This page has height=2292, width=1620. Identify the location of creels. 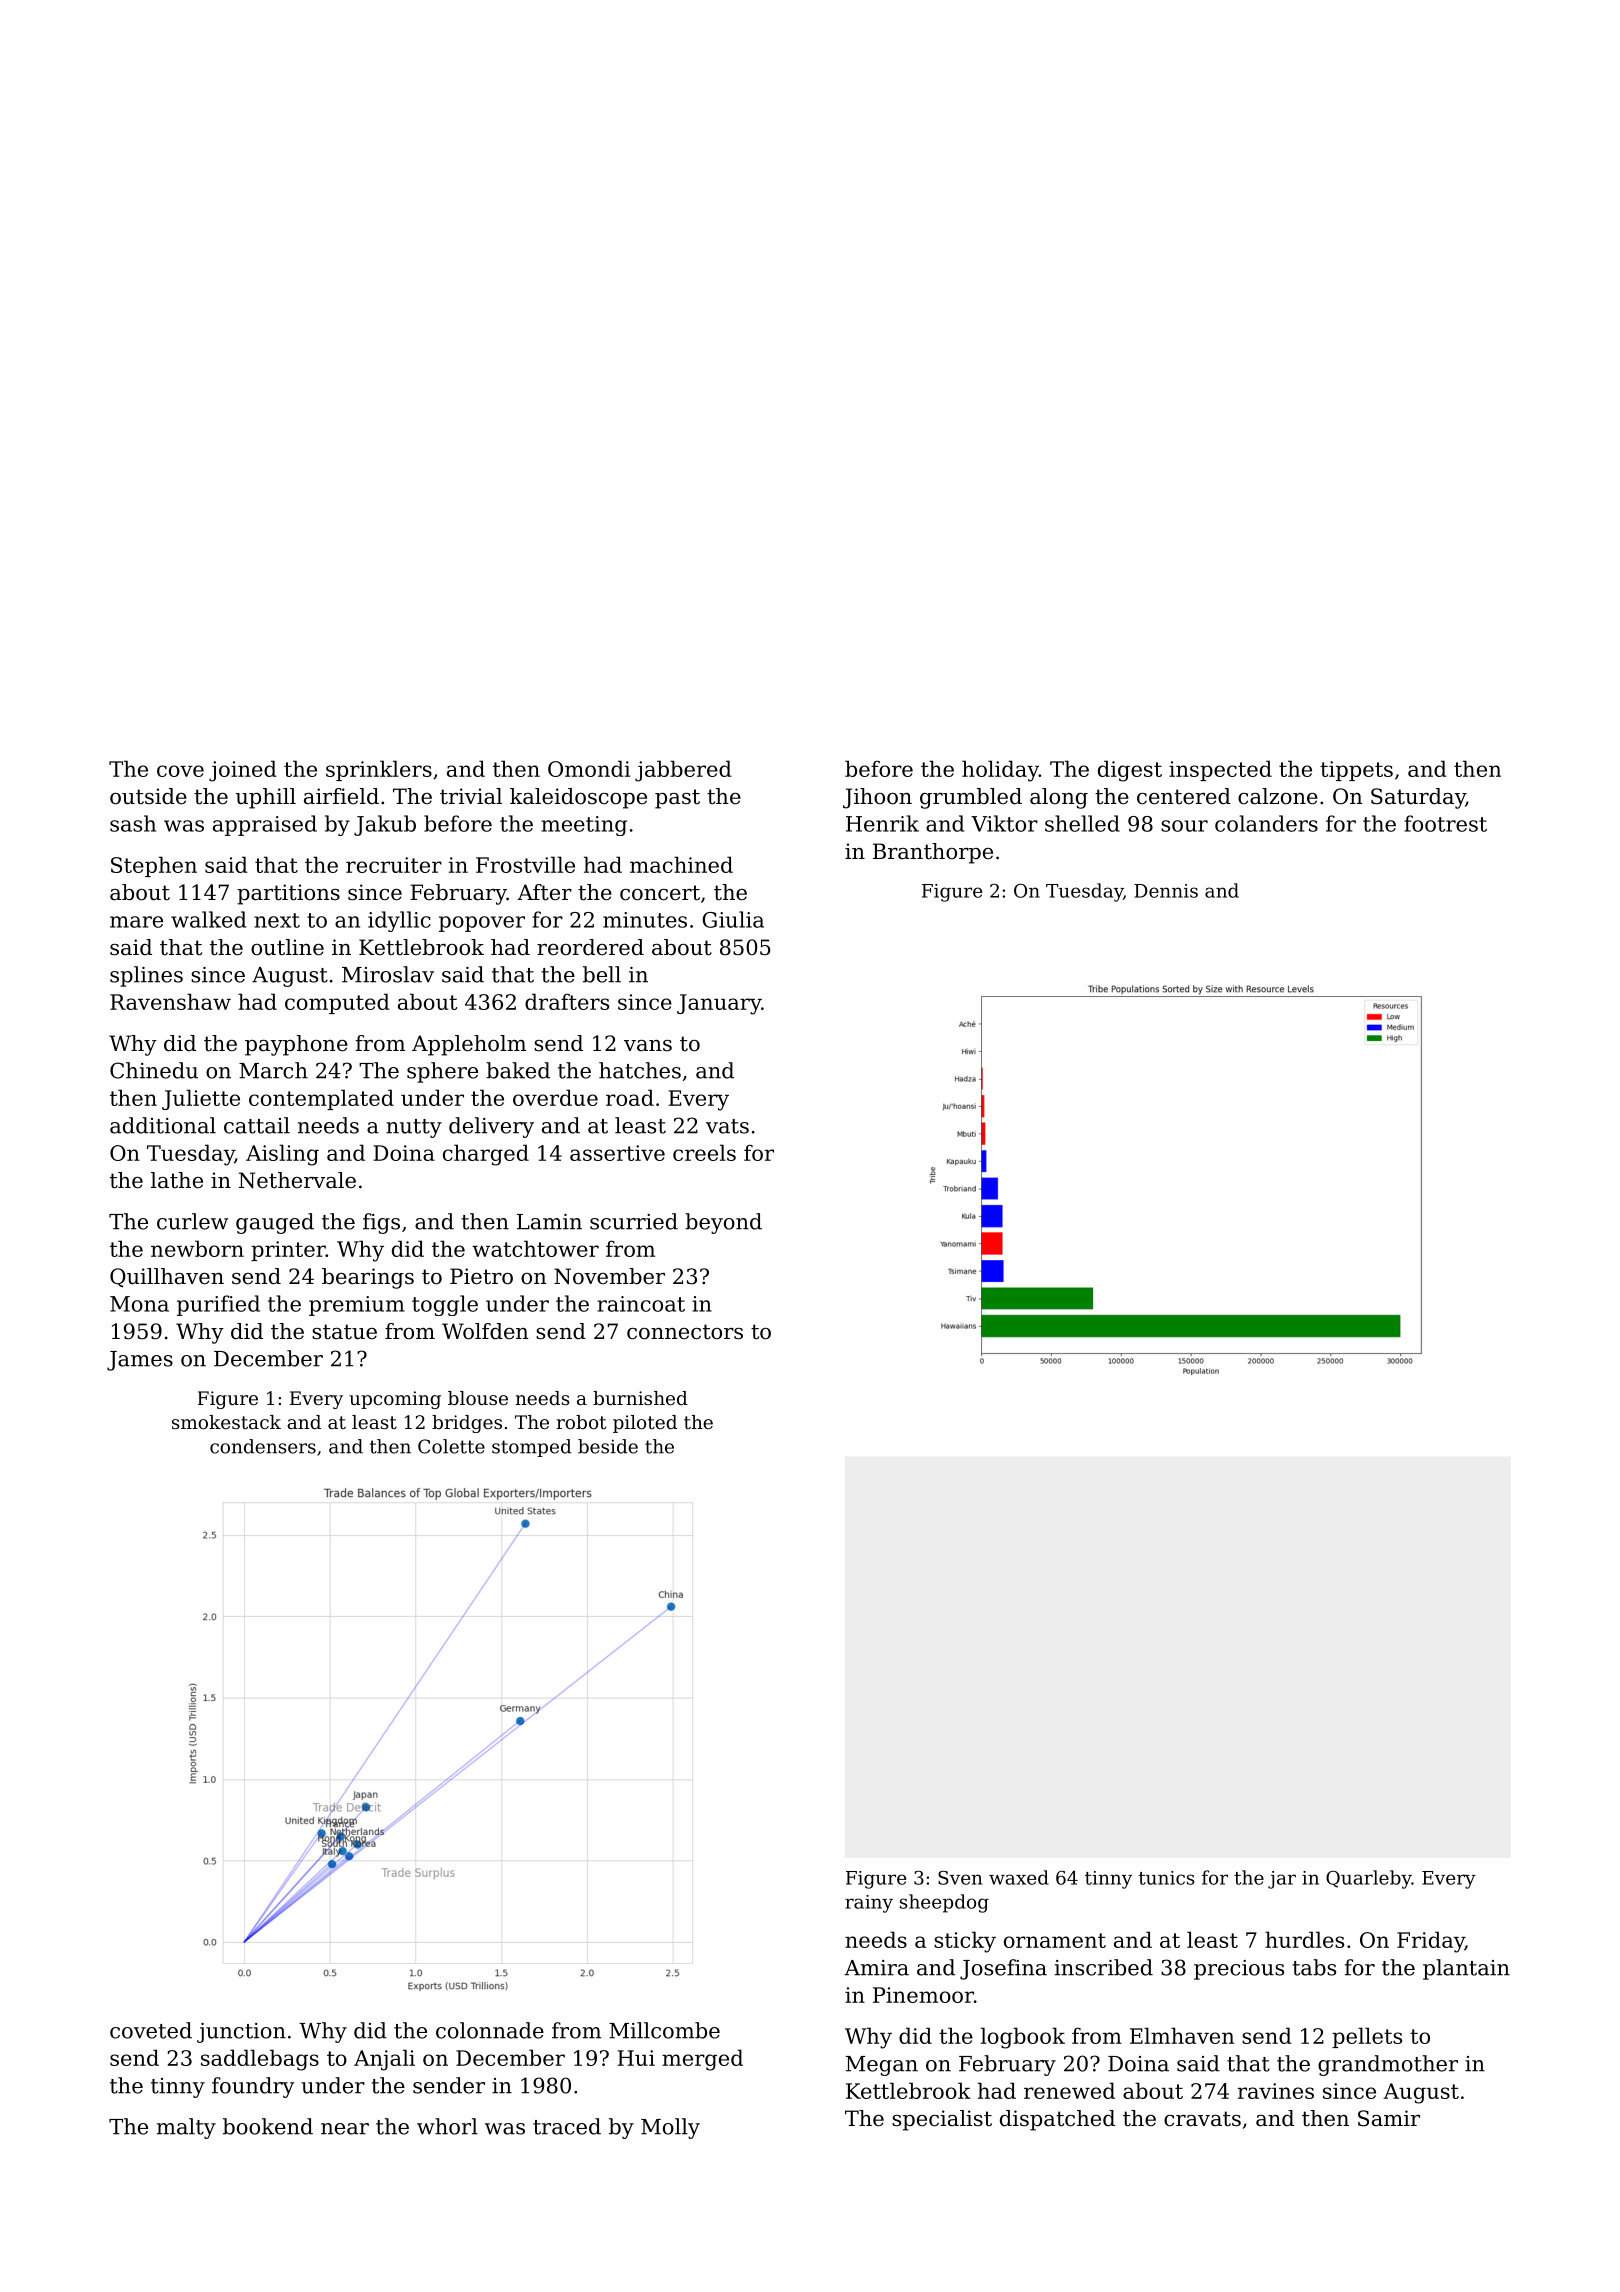
(704, 1152).
